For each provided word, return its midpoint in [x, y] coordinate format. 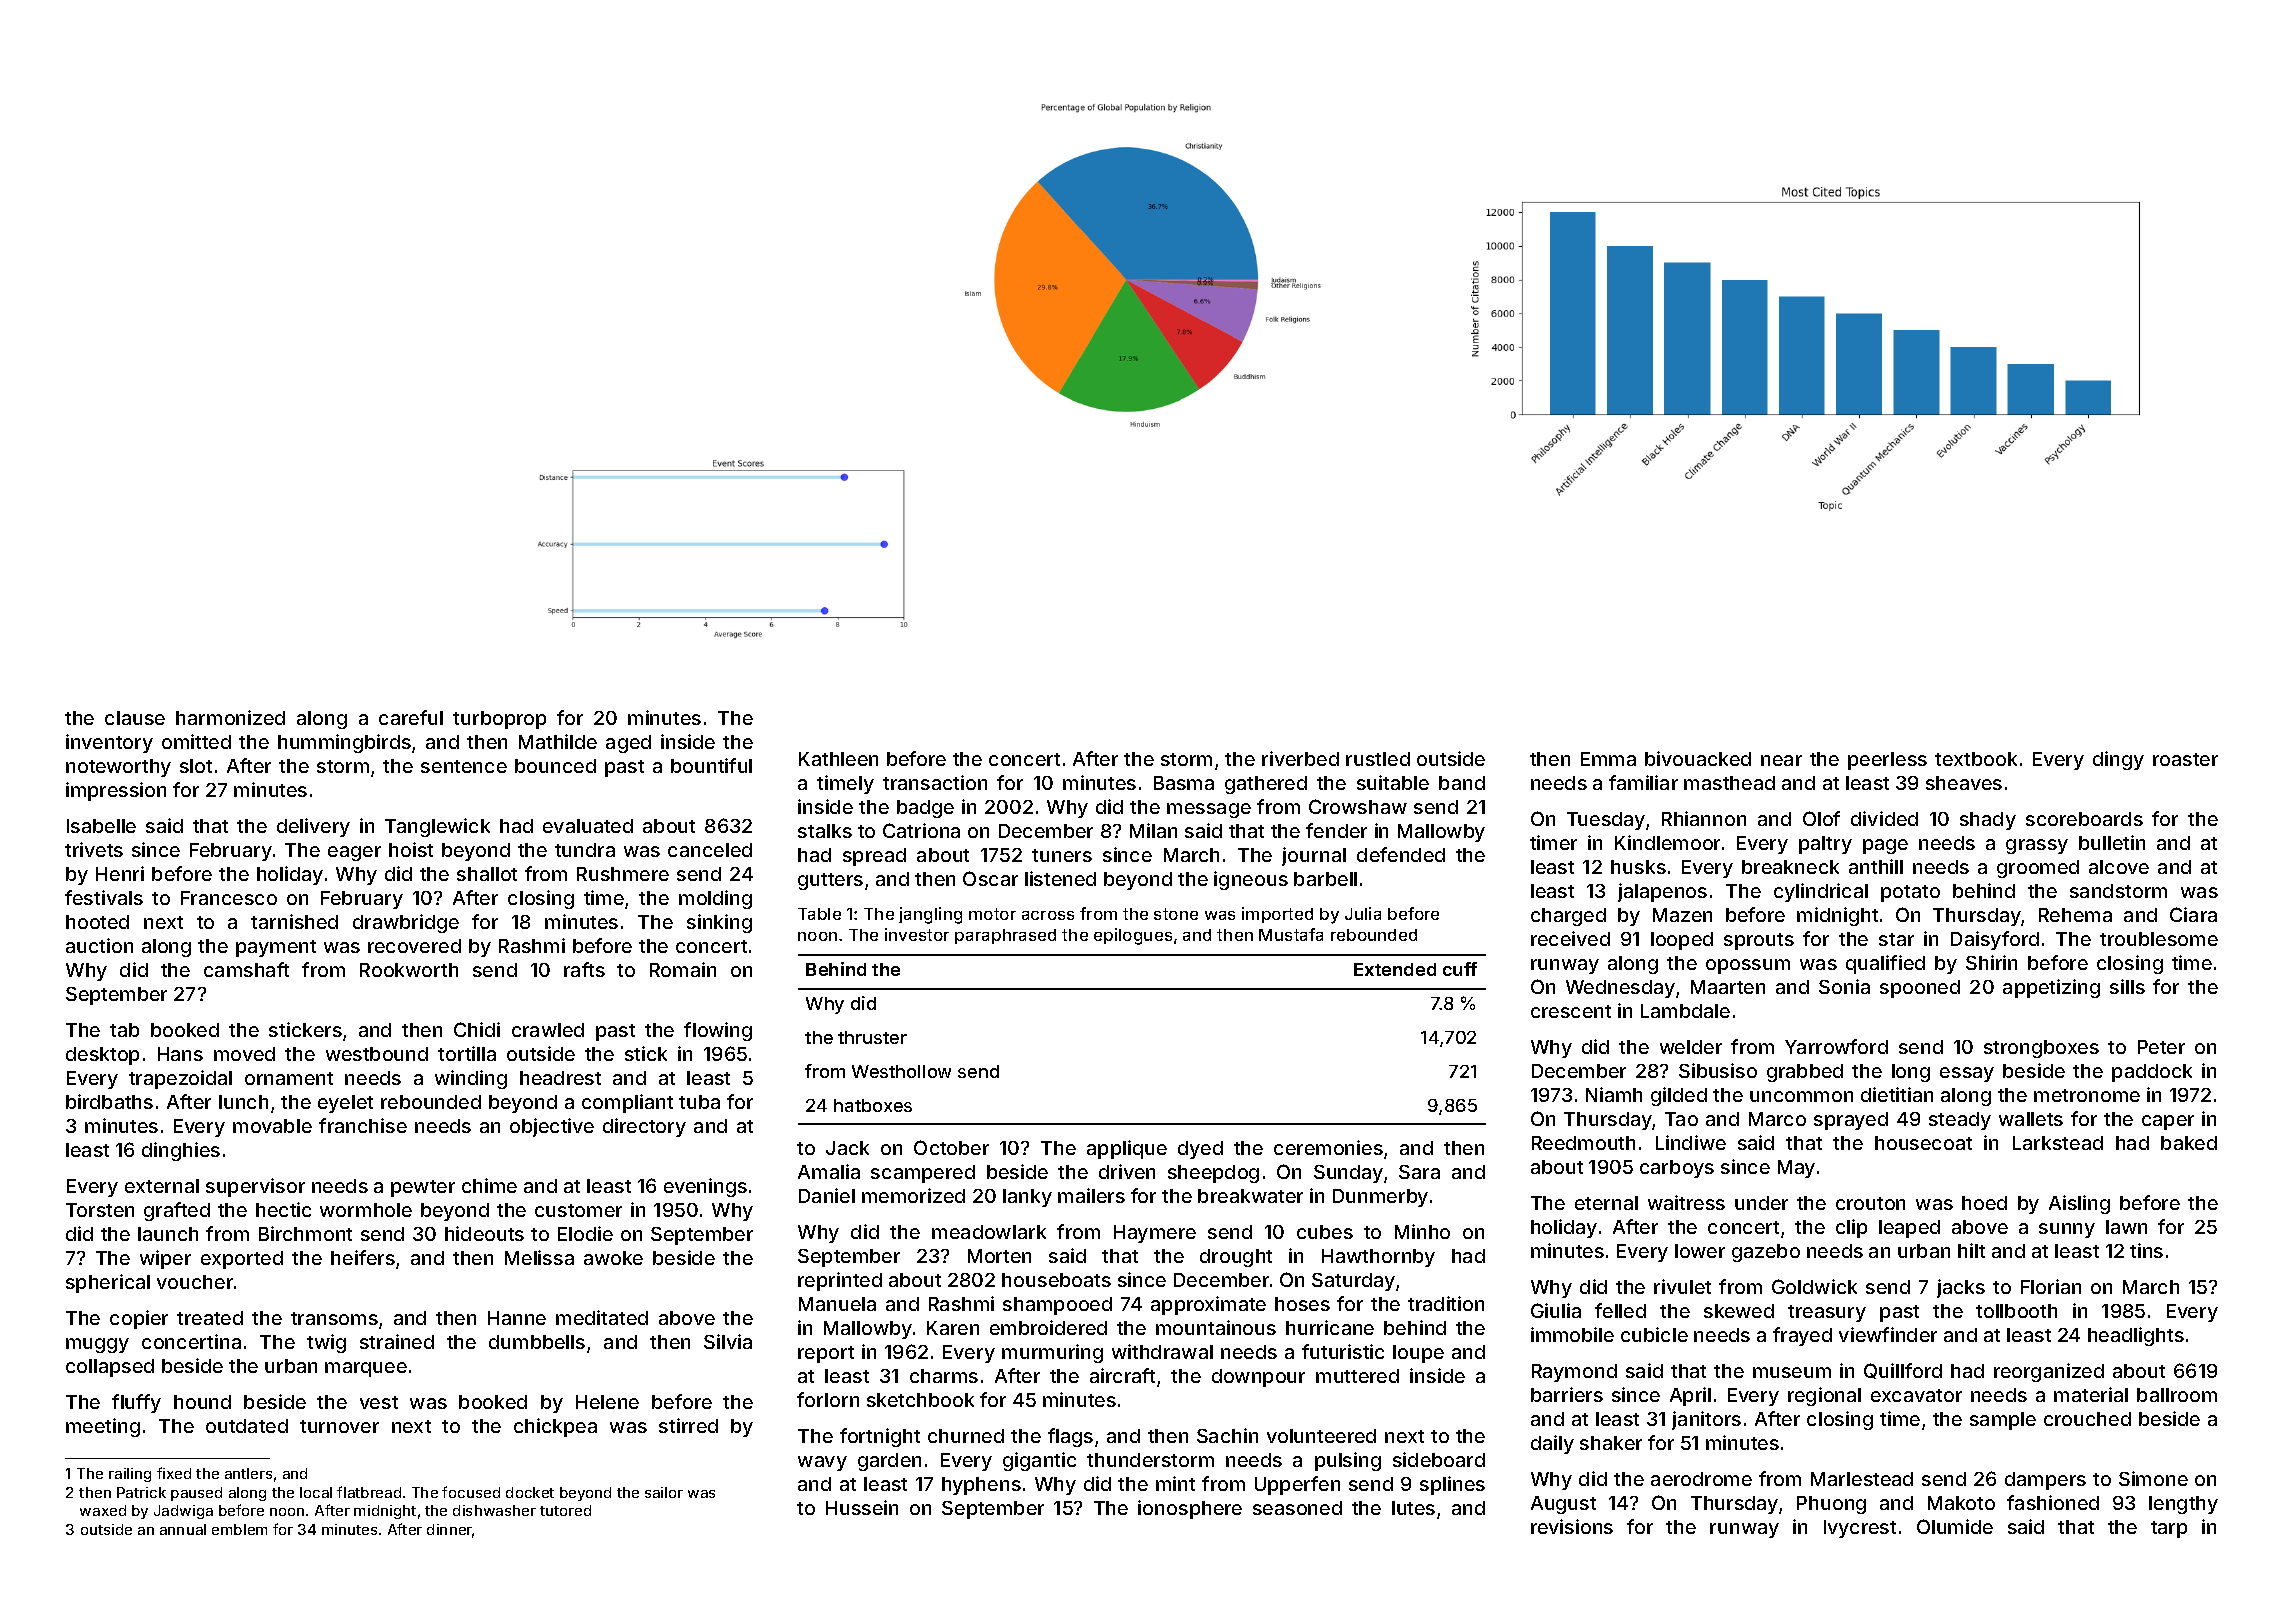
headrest [560, 1078]
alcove [2119, 867]
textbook [1976, 759]
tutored [565, 1510]
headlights [2136, 1336]
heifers [363, 1257]
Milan [1153, 830]
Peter [2161, 1047]
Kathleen [838, 759]
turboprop [499, 720]
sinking [719, 923]
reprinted [840, 1281]
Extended [1395, 969]
